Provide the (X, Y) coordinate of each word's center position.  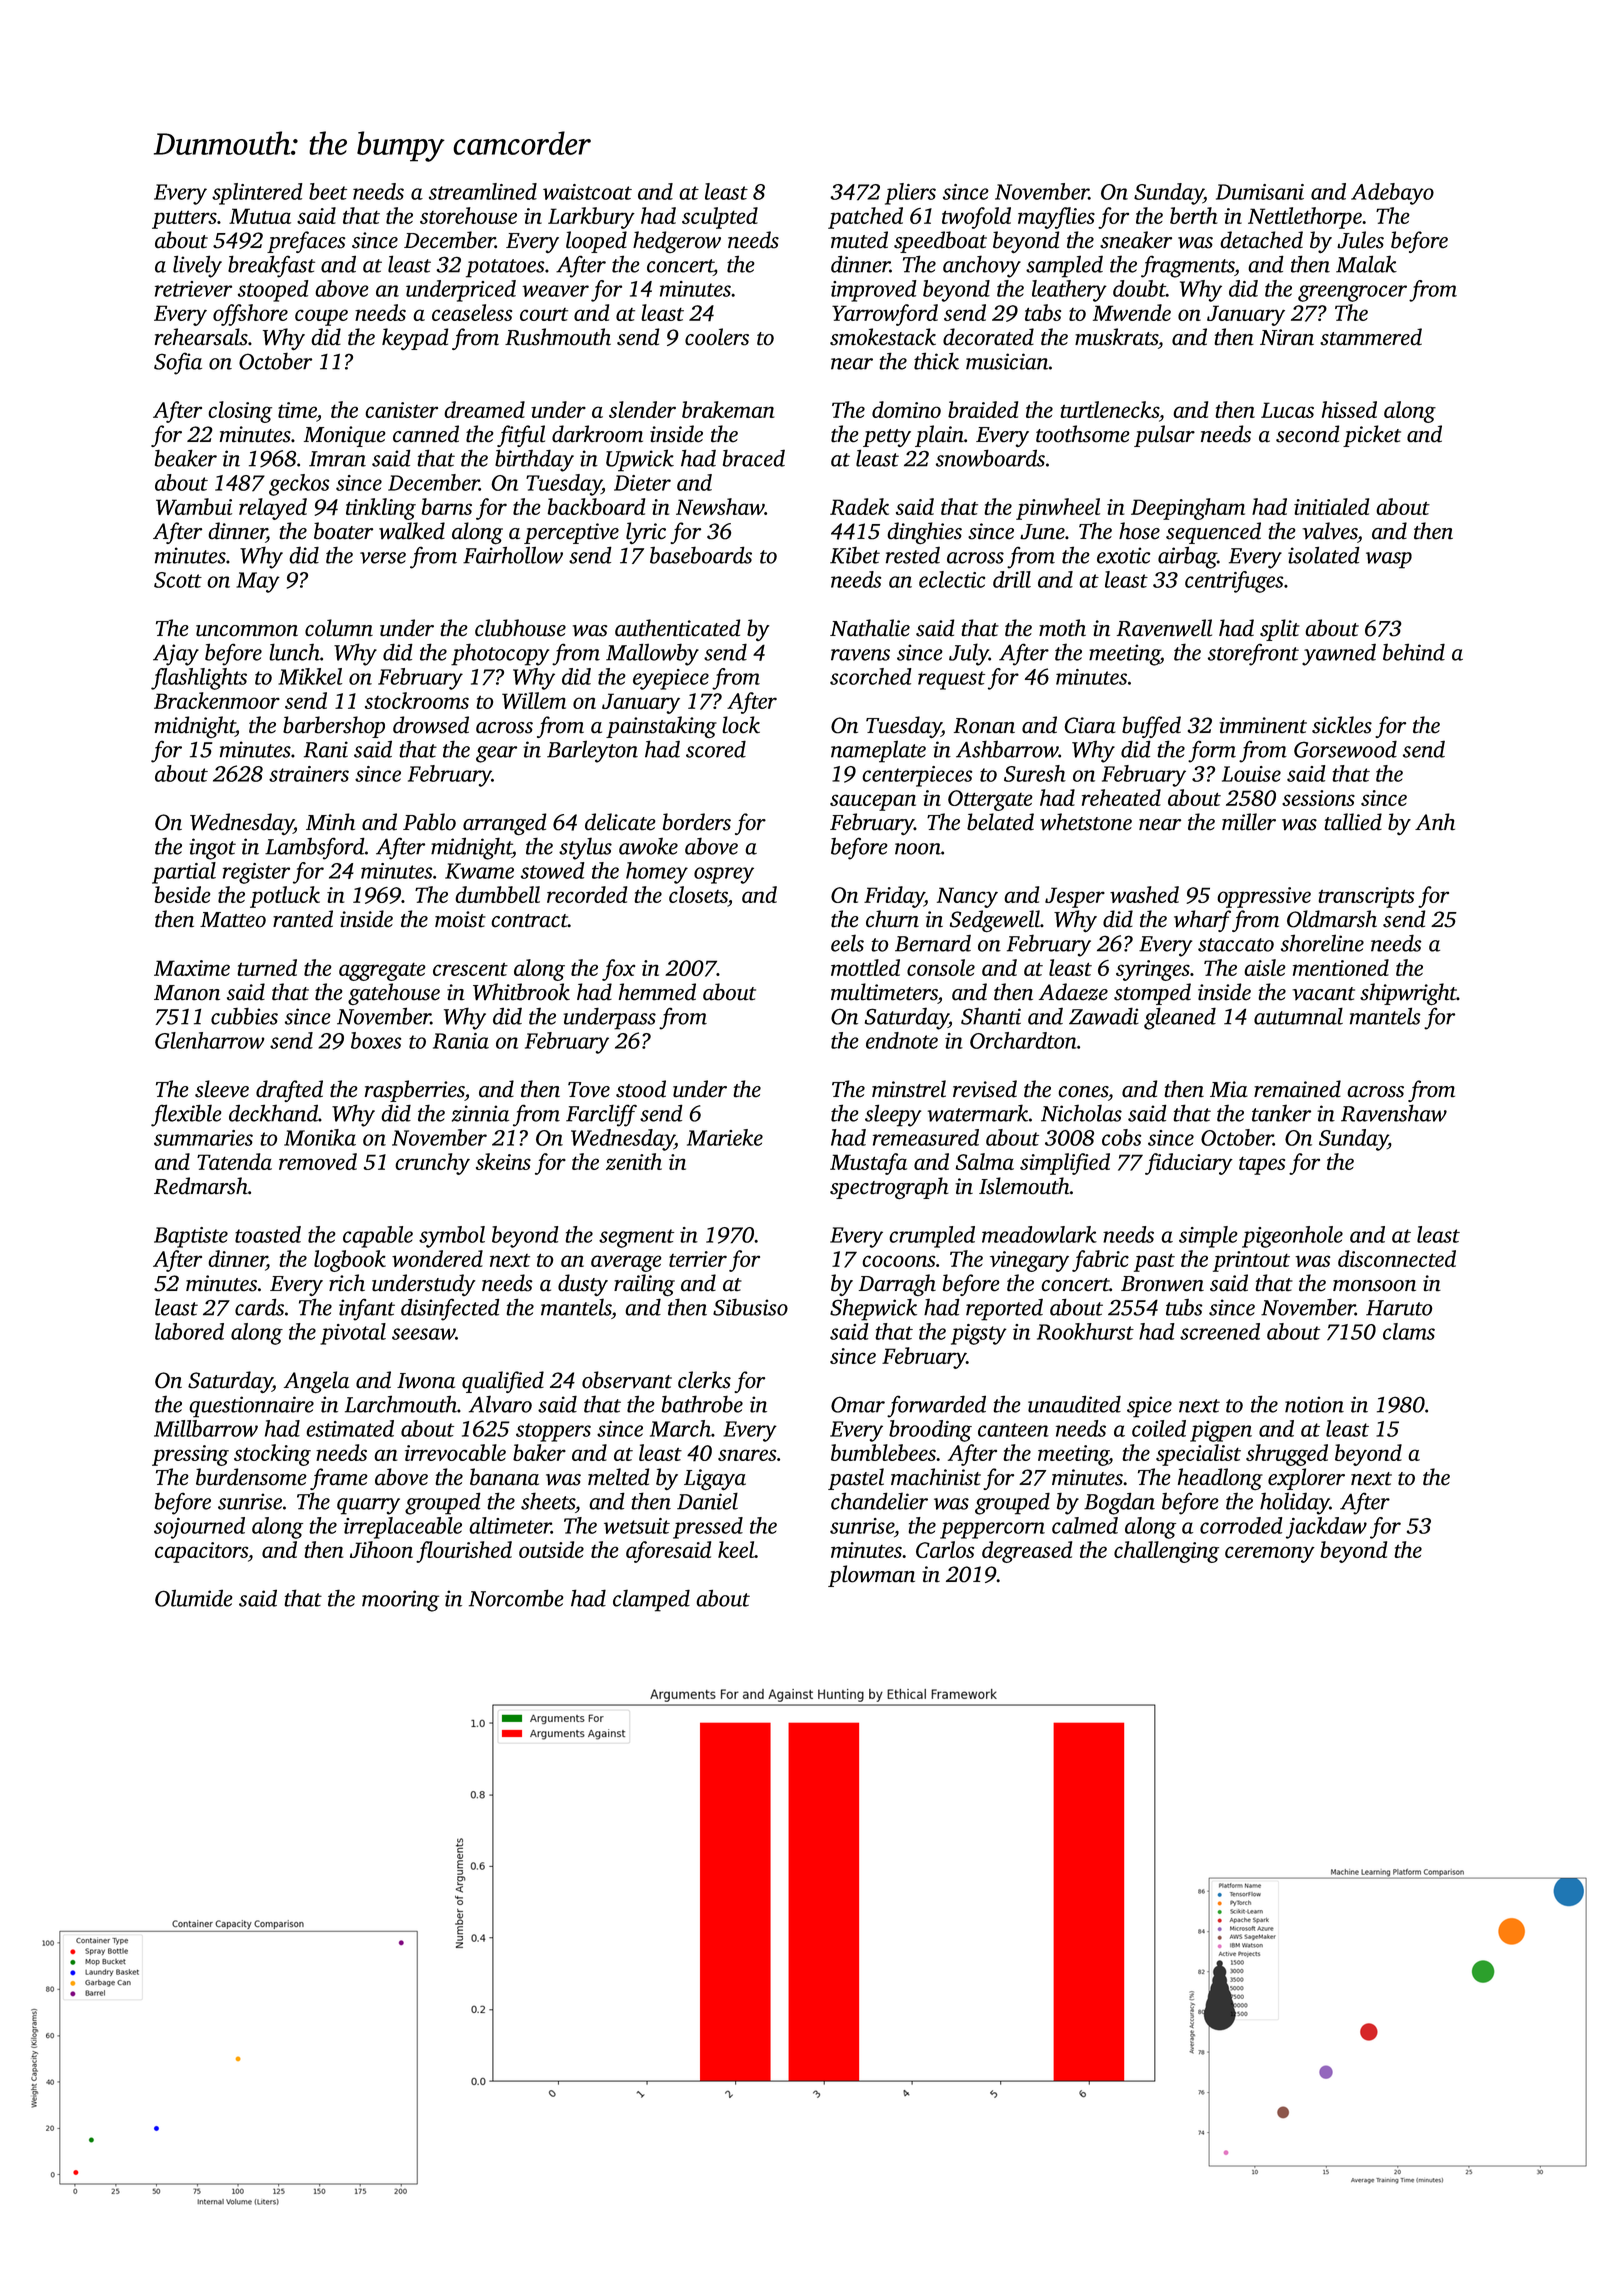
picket (1372, 436)
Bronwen (1162, 1284)
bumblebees (883, 1452)
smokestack (883, 337)
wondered (437, 1258)
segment (636, 1238)
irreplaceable (403, 1528)
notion (1314, 1404)
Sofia (178, 363)
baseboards (701, 555)
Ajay (176, 655)
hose (1139, 531)
